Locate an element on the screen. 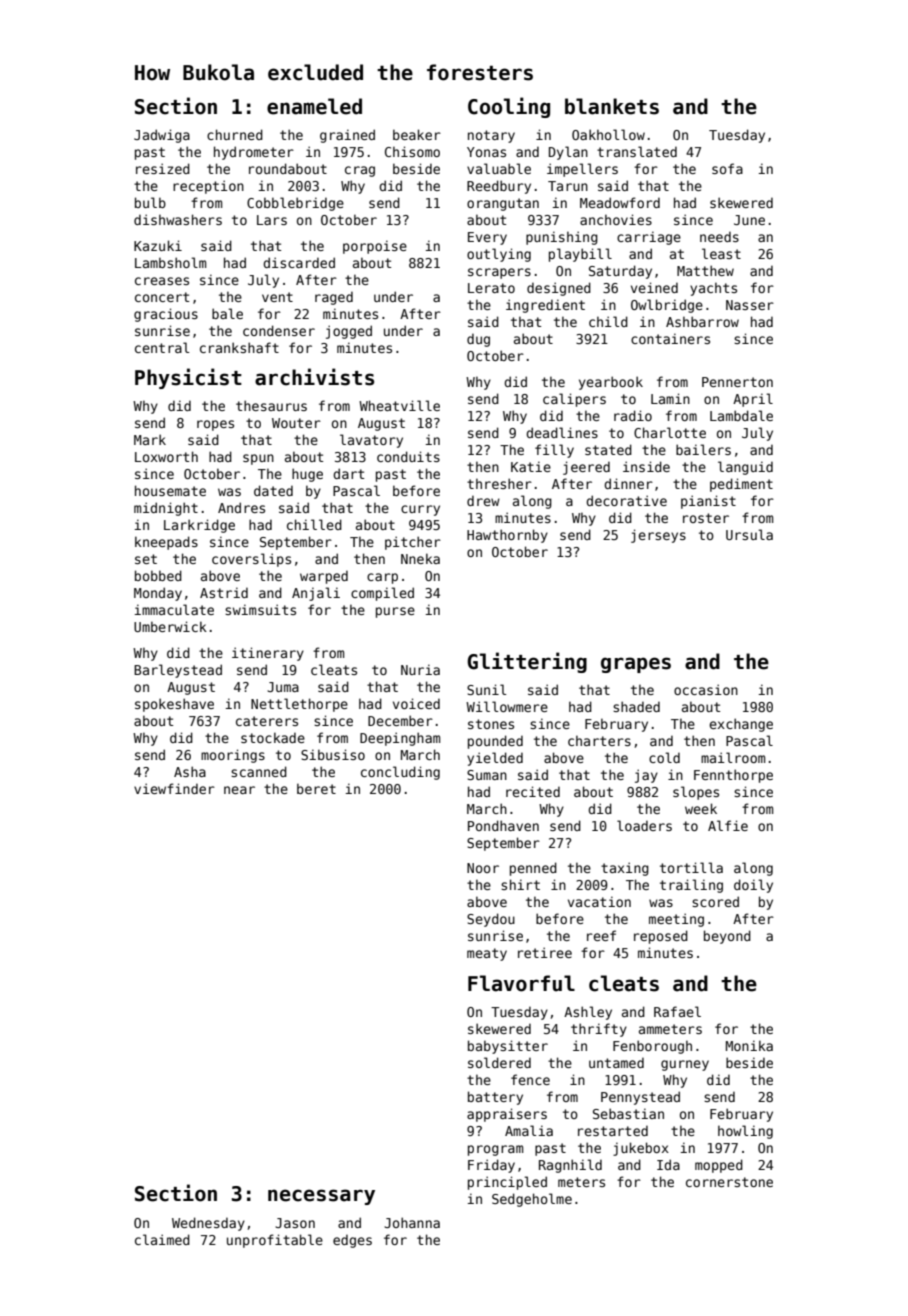 Image resolution: width=908 pixels, height=1316 pixels. viewfinder is located at coordinates (174, 788).
